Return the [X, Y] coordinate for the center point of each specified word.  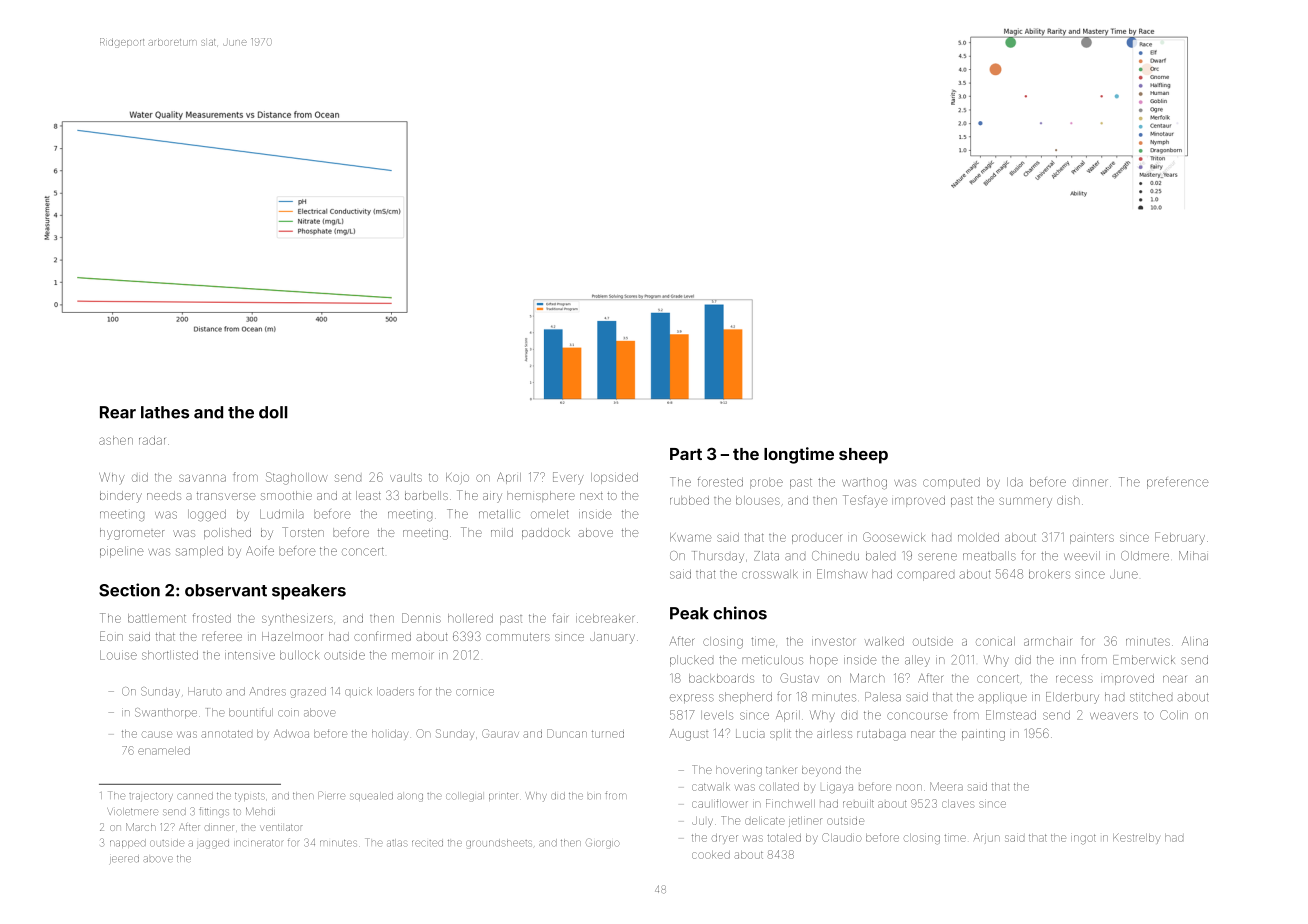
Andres [268, 691]
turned [608, 734]
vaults [406, 477]
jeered [124, 859]
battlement [157, 618]
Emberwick [1144, 660]
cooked [711, 855]
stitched [1151, 697]
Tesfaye [865, 501]
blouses [758, 500]
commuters [518, 637]
